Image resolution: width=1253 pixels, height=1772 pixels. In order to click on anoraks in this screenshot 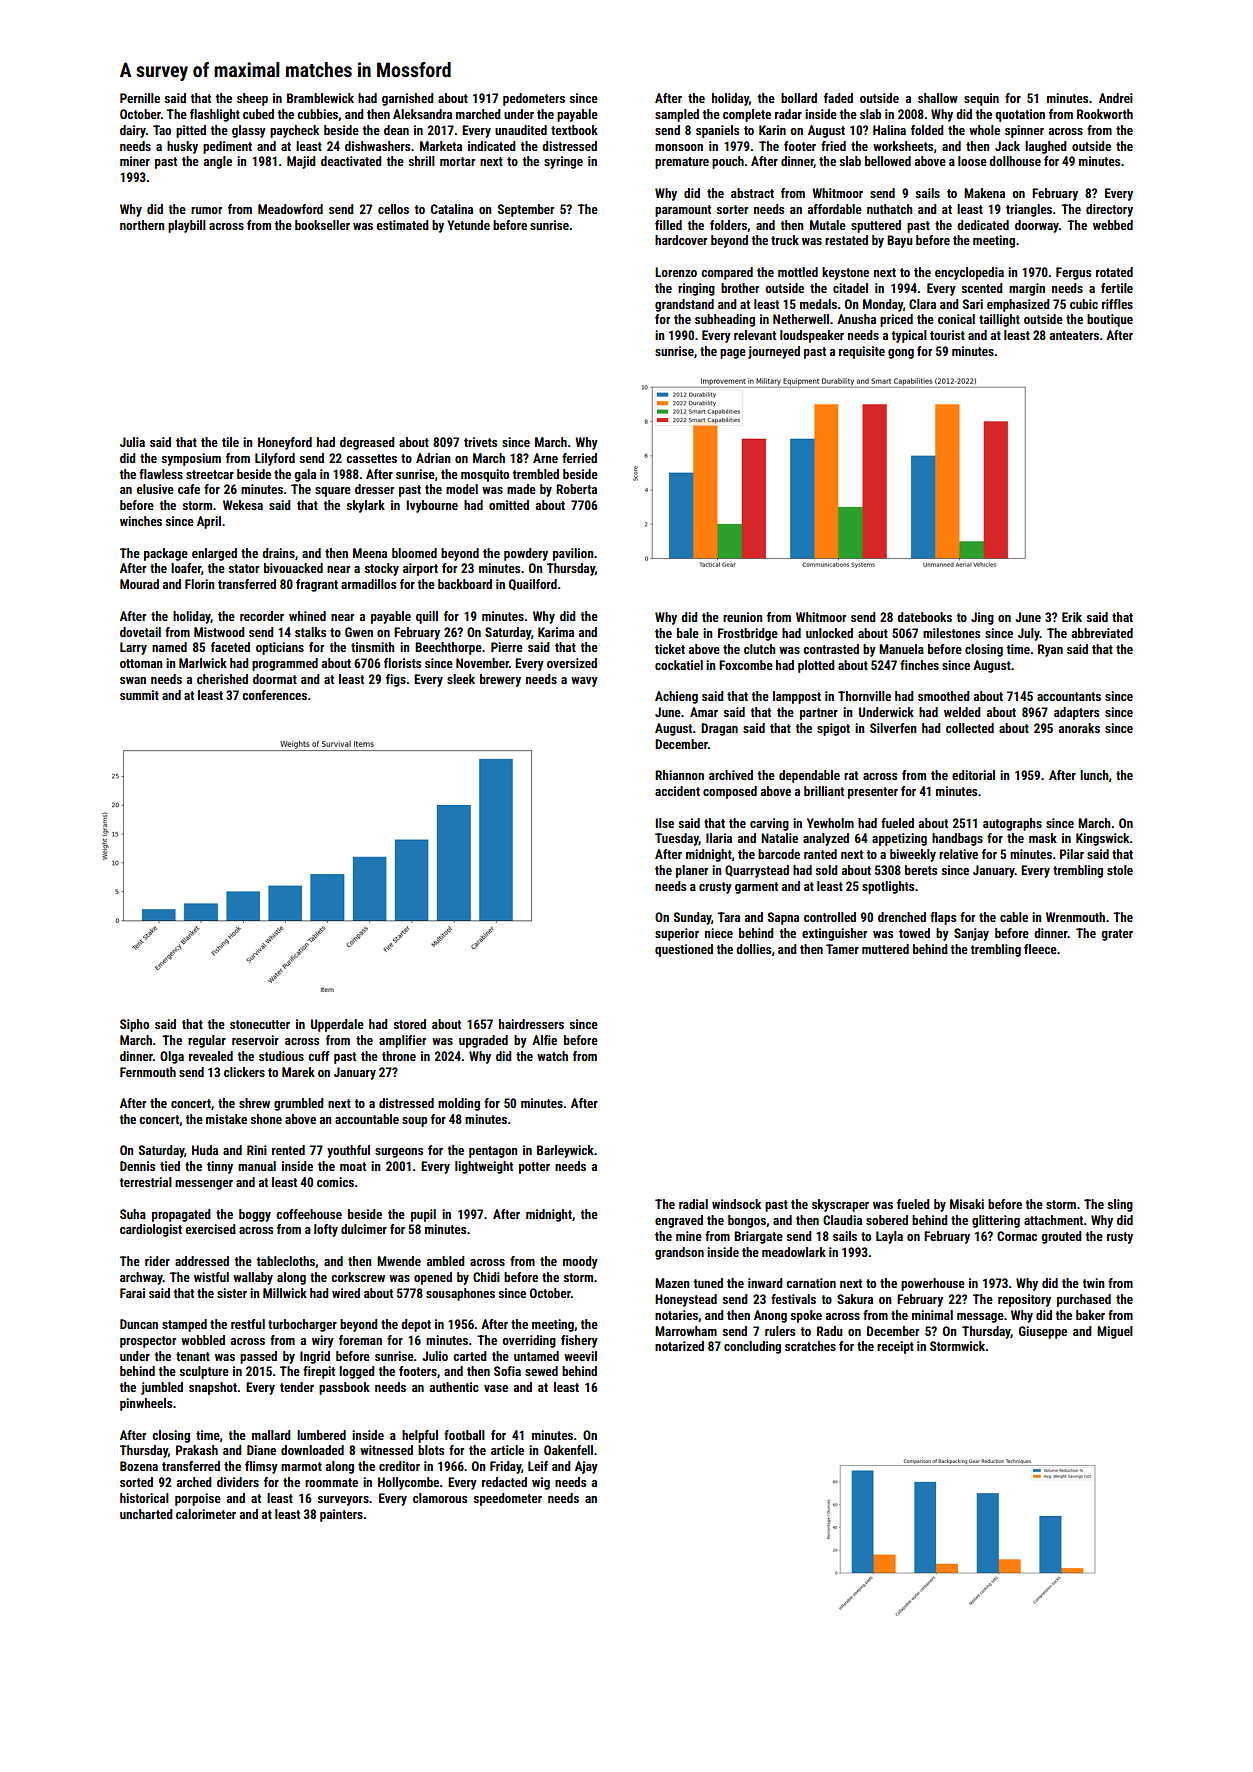, I will do `click(1079, 728)`.
